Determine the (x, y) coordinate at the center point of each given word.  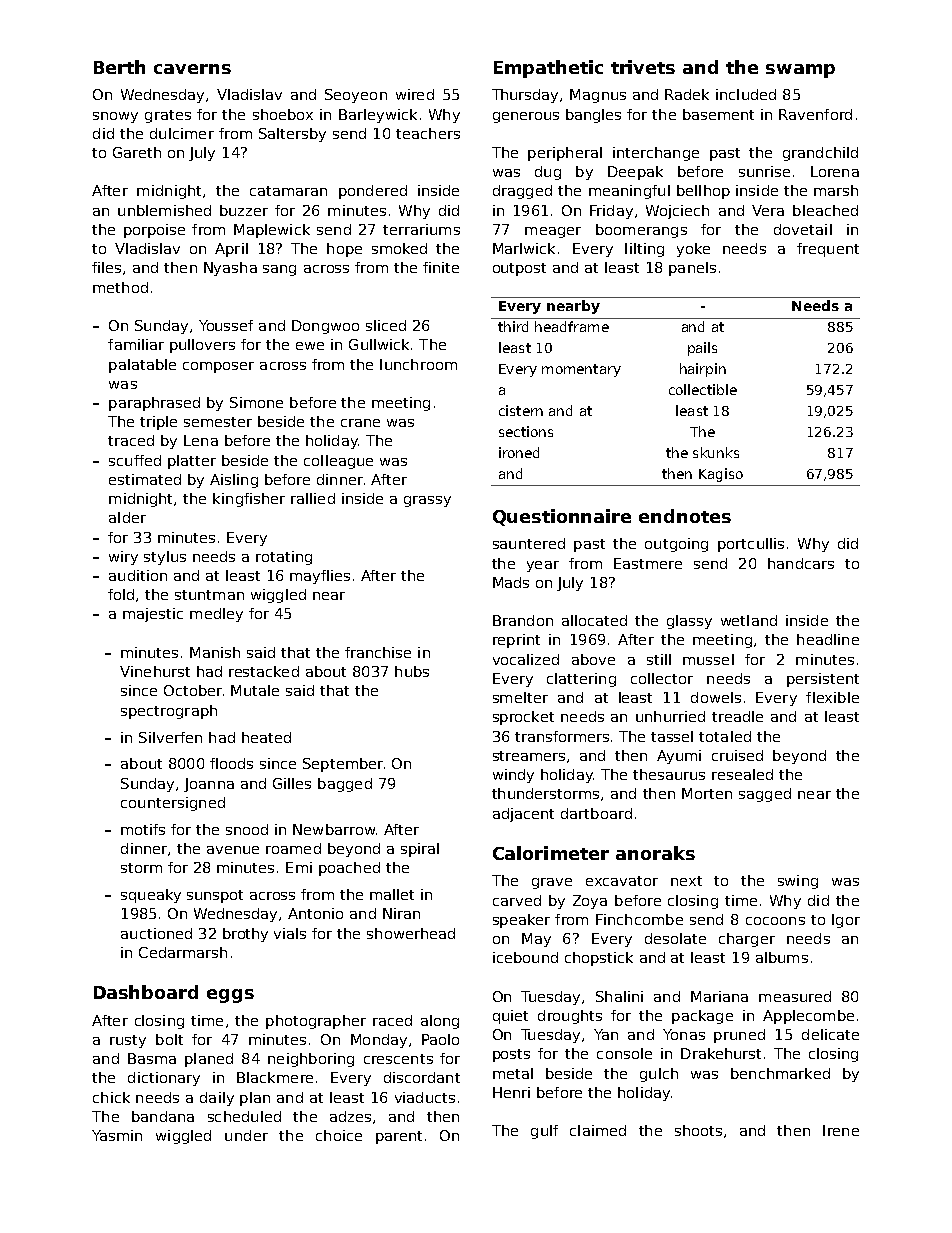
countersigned (173, 804)
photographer (316, 1022)
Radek (687, 94)
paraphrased (154, 404)
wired (415, 94)
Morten (707, 793)
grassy (427, 501)
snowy (115, 117)
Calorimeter (551, 853)
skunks (716, 452)
